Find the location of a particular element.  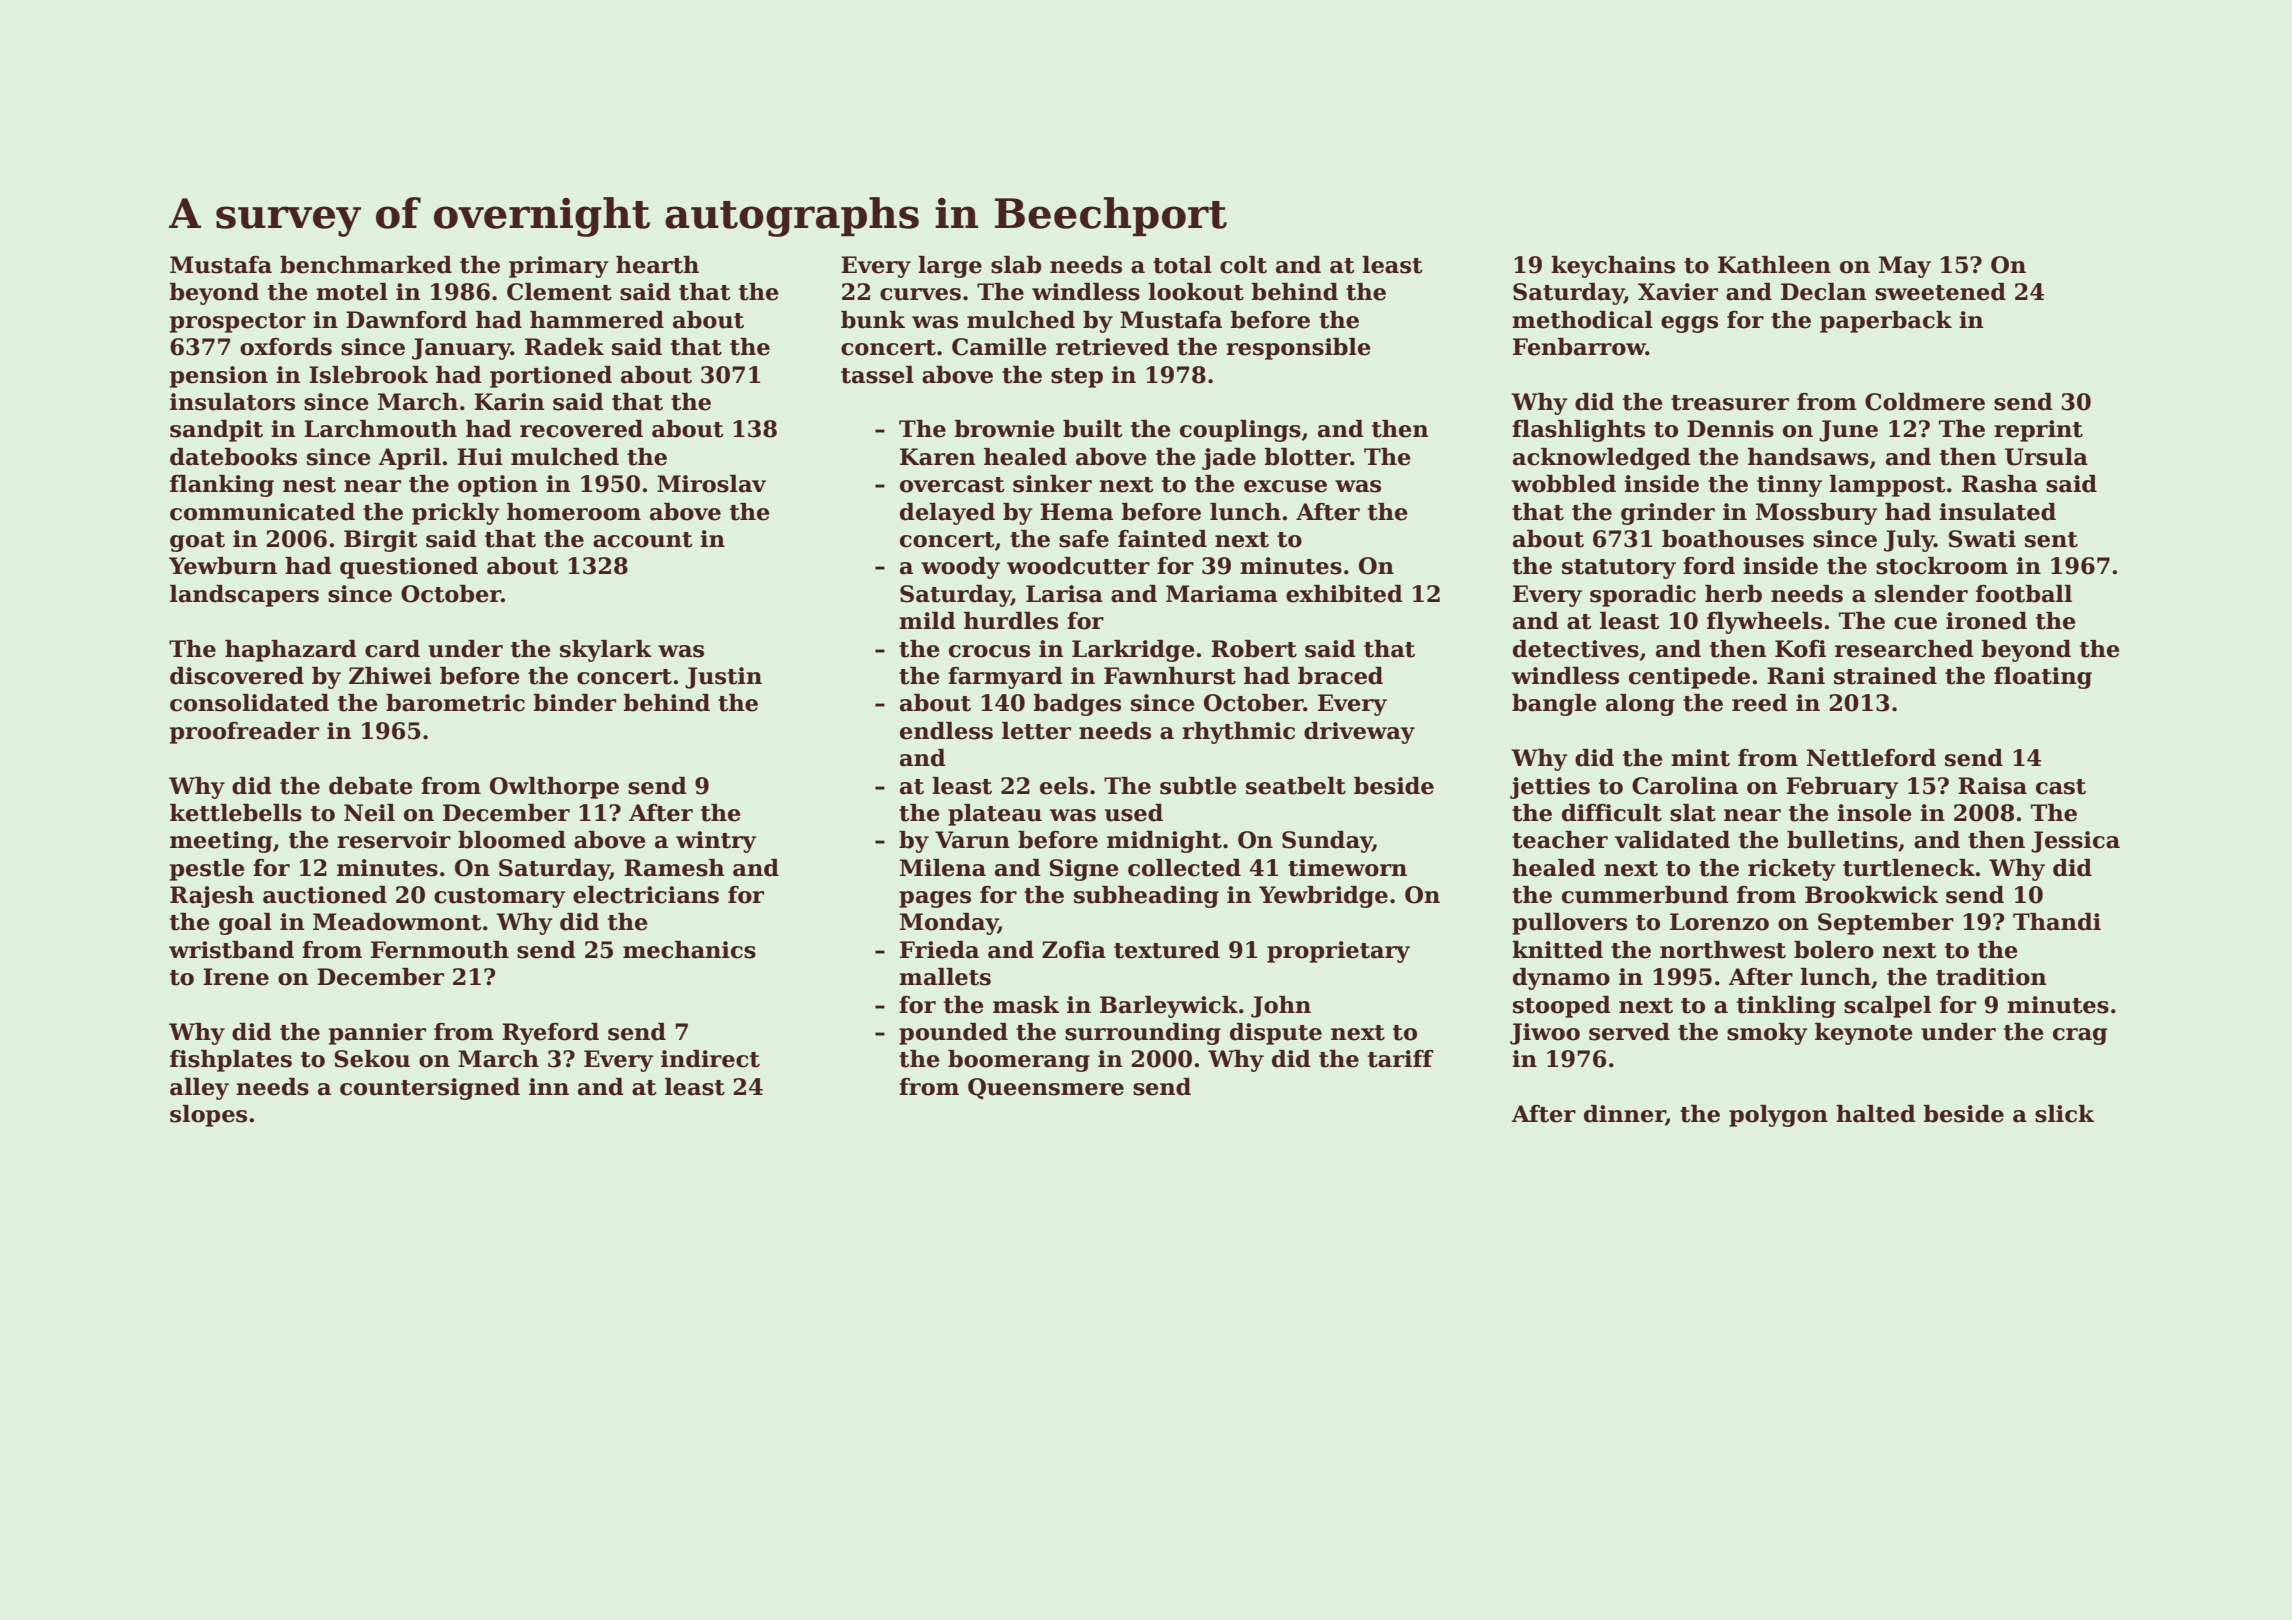

centipede is located at coordinates (1689, 678).
